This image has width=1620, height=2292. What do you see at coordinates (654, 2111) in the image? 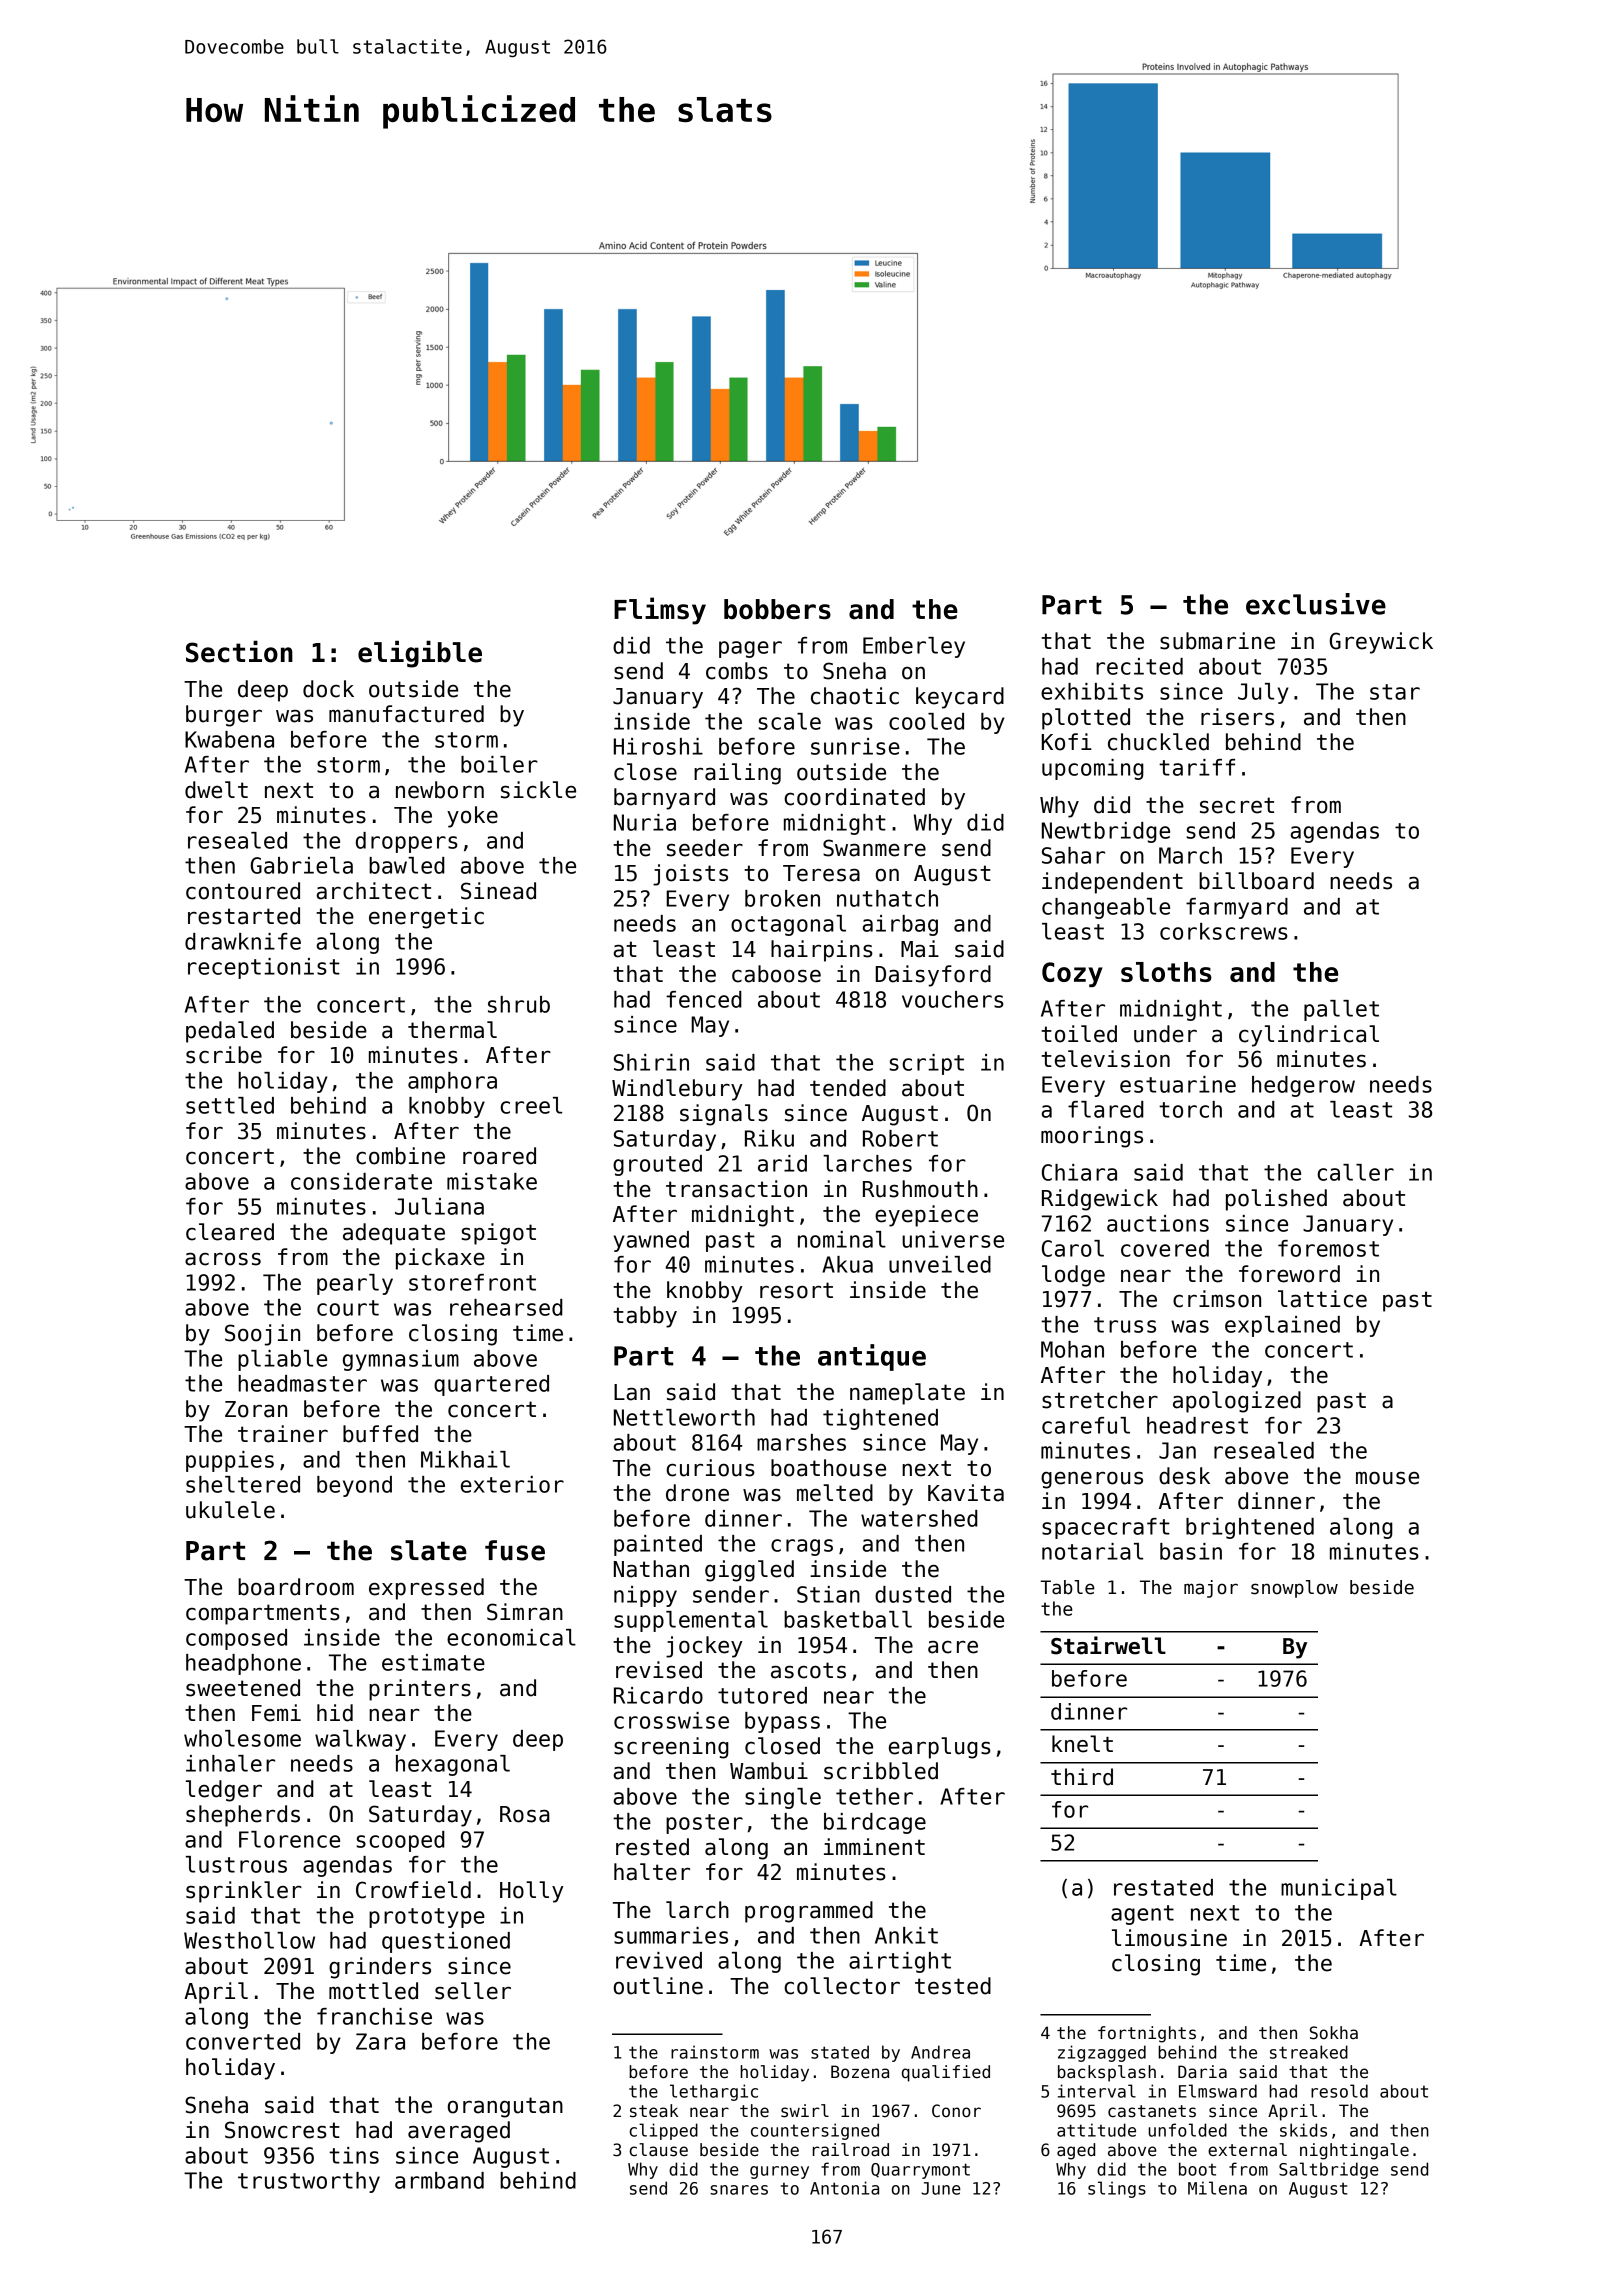
I see `steak` at bounding box center [654, 2111].
